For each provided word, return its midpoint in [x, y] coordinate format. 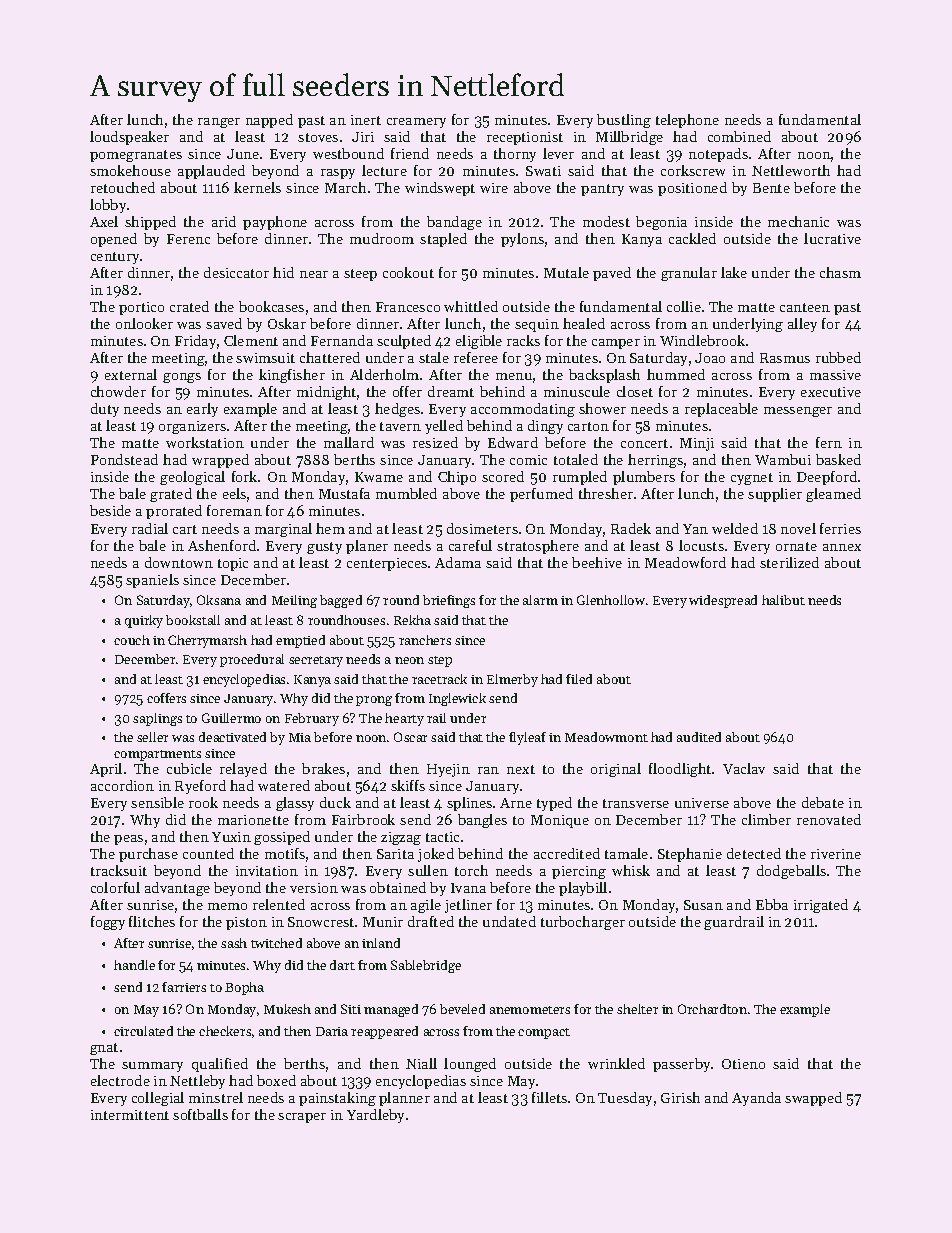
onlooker [144, 323]
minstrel [216, 1097]
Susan [703, 905]
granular [689, 274]
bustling [624, 121]
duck [335, 802]
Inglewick [457, 699]
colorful [115, 887]
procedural [252, 660]
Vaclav [744, 768]
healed [584, 323]
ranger [219, 123]
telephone [687, 121]
